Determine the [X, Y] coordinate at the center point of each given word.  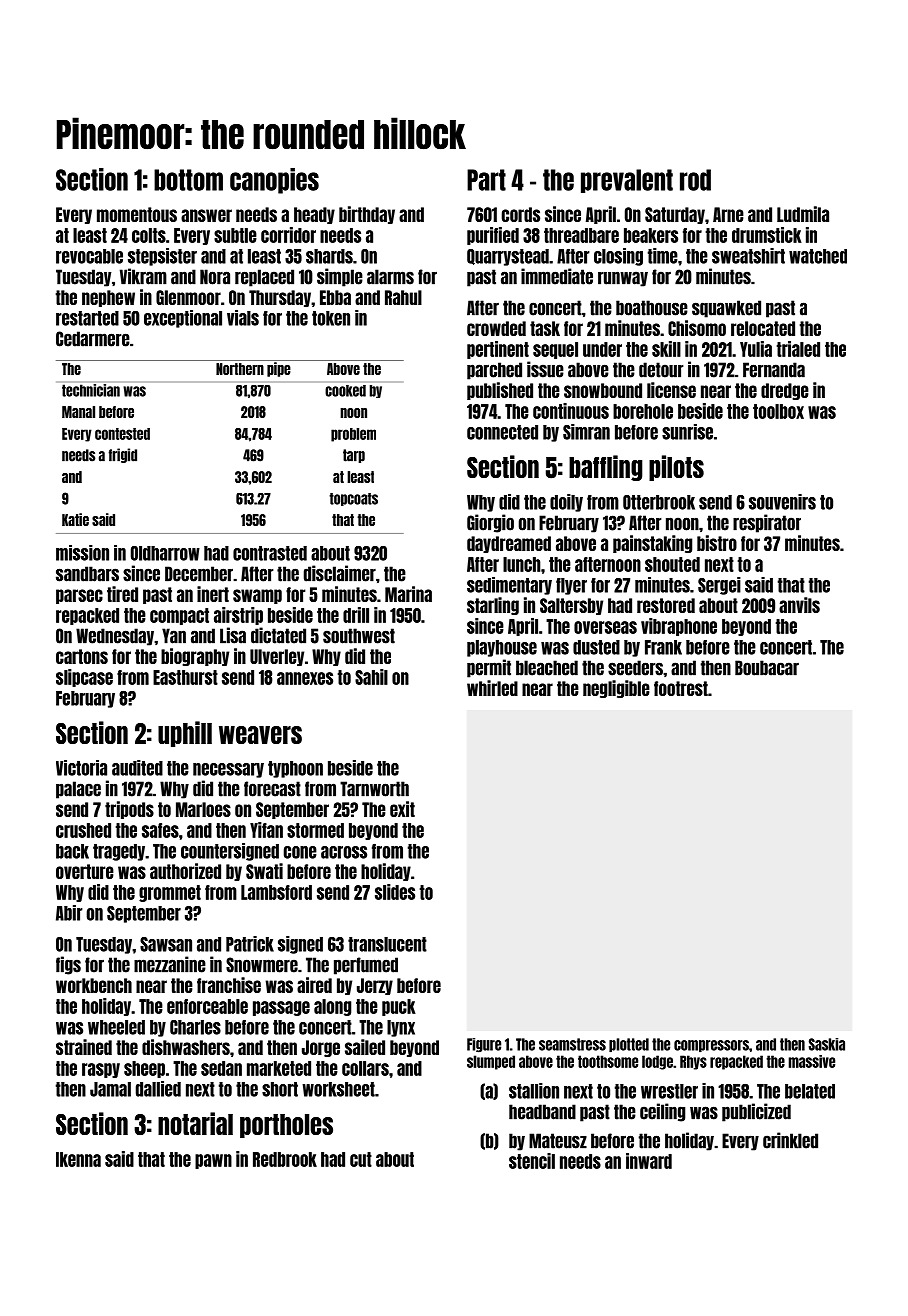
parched [494, 371]
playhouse [502, 648]
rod [695, 180]
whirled [492, 688]
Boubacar [767, 668]
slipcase [84, 678]
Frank [663, 647]
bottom [188, 180]
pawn [213, 1161]
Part [486, 180]
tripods [129, 810]
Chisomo [697, 328]
